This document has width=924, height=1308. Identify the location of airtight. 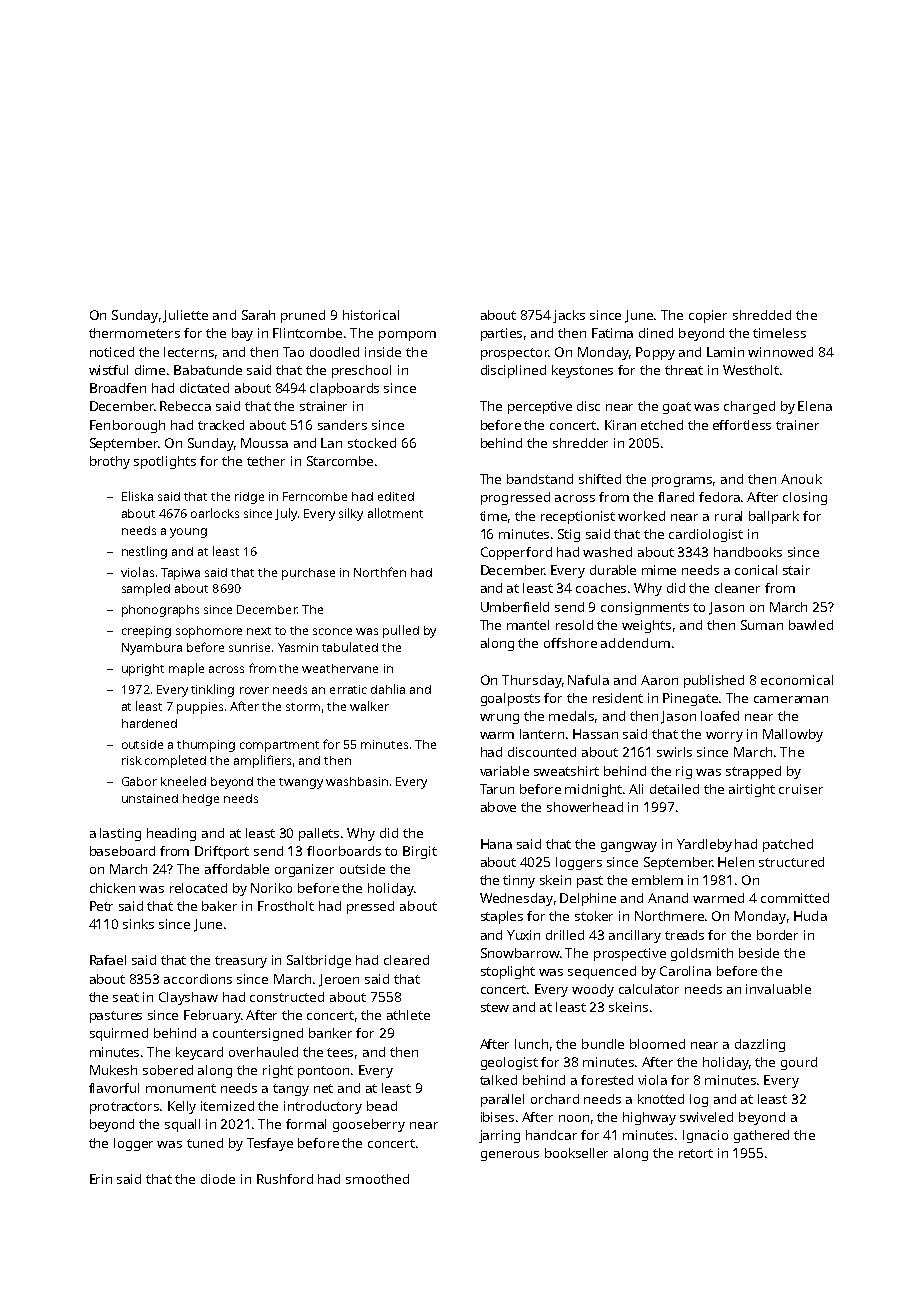
(752, 790).
